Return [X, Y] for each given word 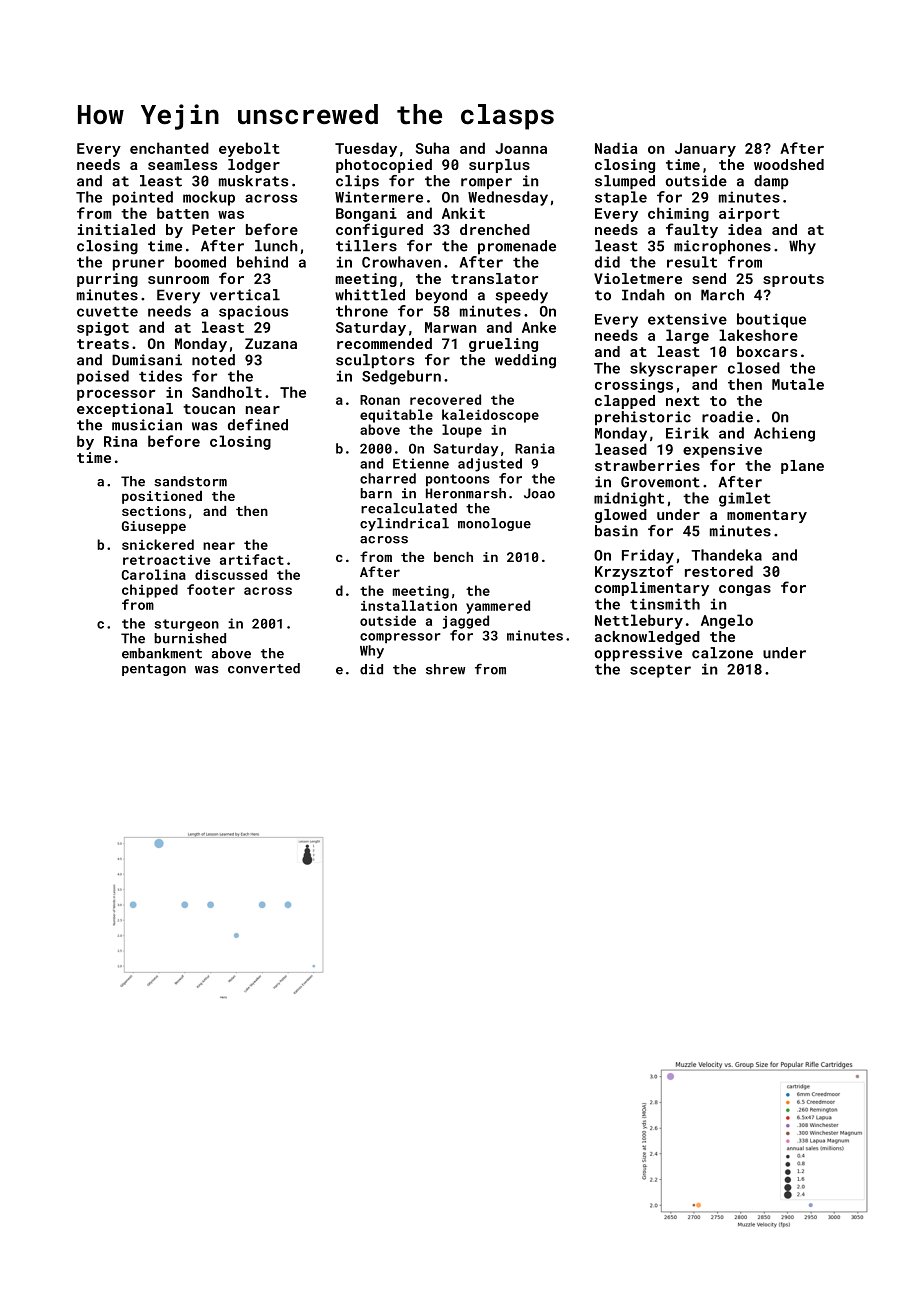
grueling [503, 345]
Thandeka [726, 555]
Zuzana [271, 343]
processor [116, 395]
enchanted [169, 148]
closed [754, 368]
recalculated [409, 508]
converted [264, 668]
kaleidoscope [490, 416]
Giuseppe [154, 527]
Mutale [798, 384]
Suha [433, 148]
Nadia [616, 148]
